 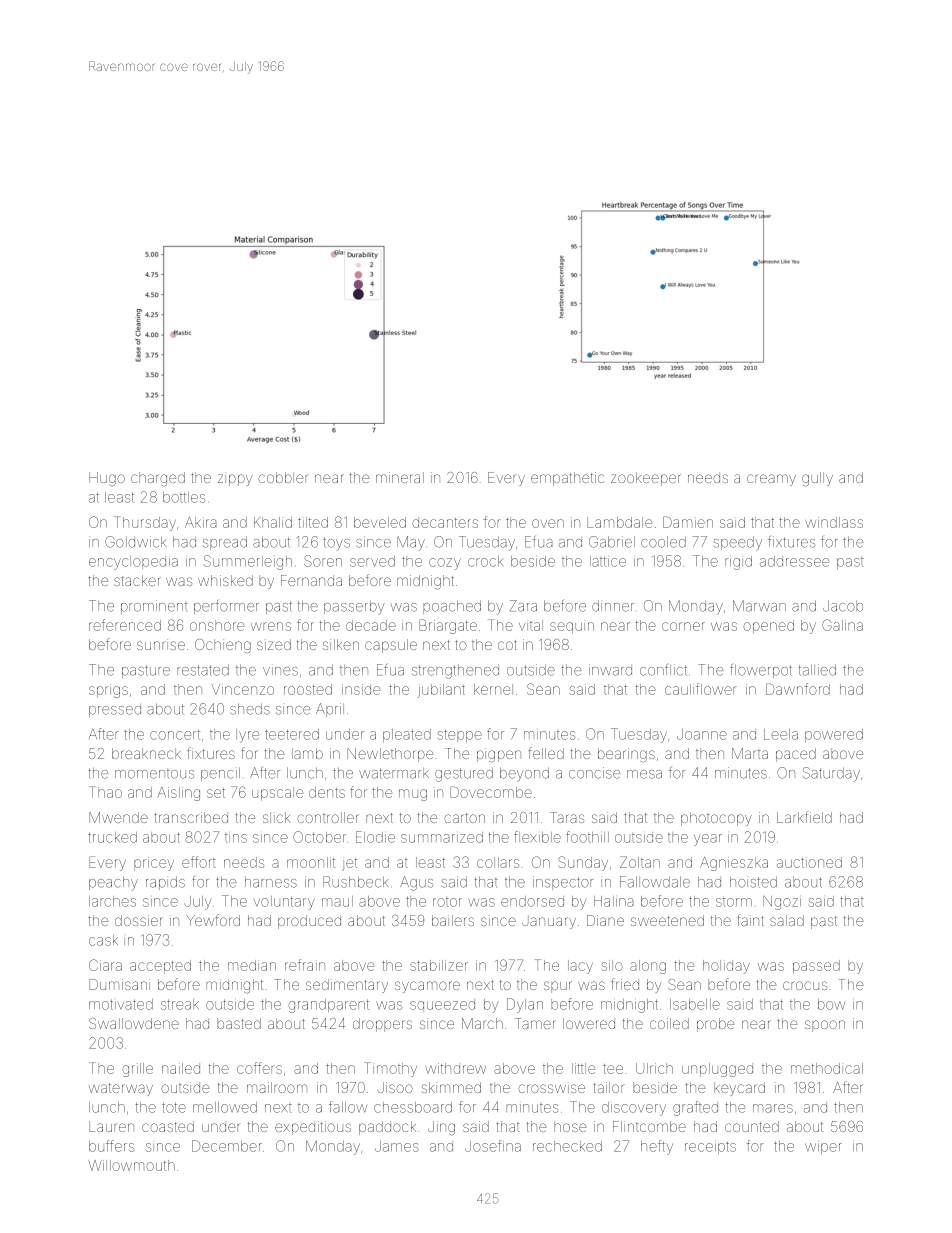 What do you see at coordinates (567, 479) in the screenshot?
I see `empathetic` at bounding box center [567, 479].
